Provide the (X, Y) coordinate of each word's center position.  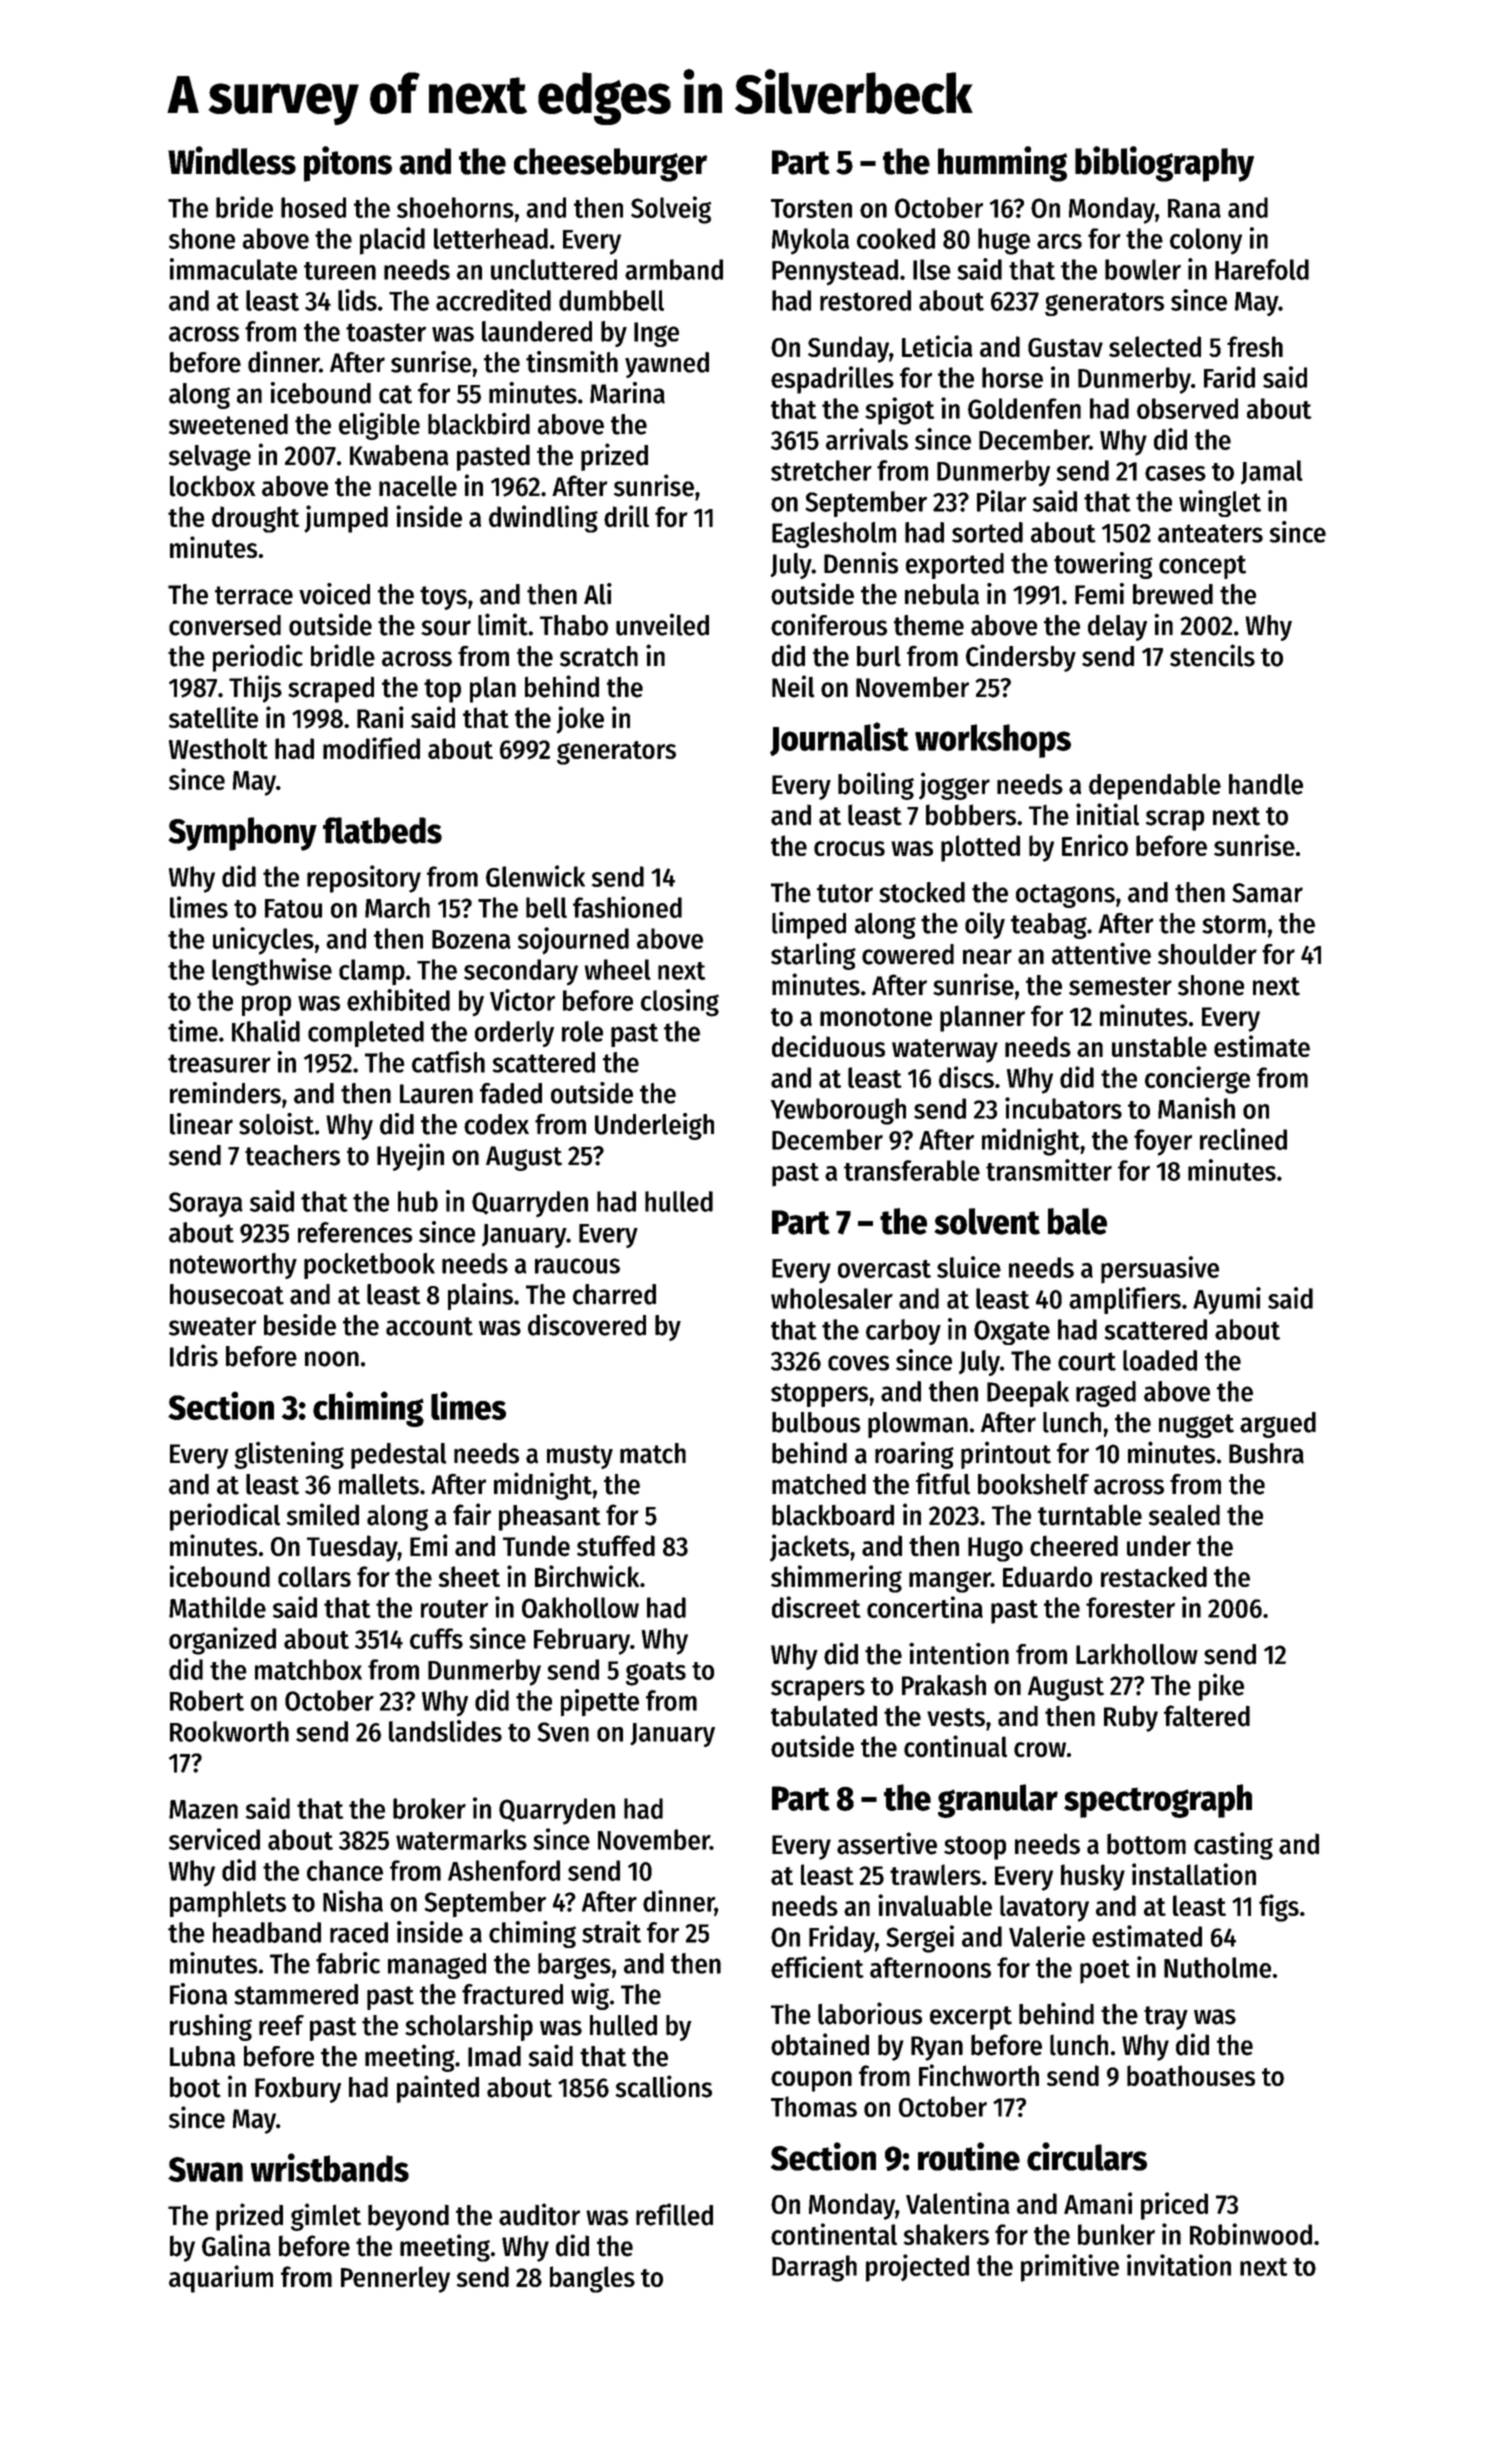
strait (611, 1932)
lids (357, 300)
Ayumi (1227, 1300)
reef (281, 2025)
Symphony (242, 834)
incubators (1063, 1108)
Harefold (1262, 269)
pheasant (549, 1518)
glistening (289, 1455)
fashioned (627, 907)
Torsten (811, 208)
